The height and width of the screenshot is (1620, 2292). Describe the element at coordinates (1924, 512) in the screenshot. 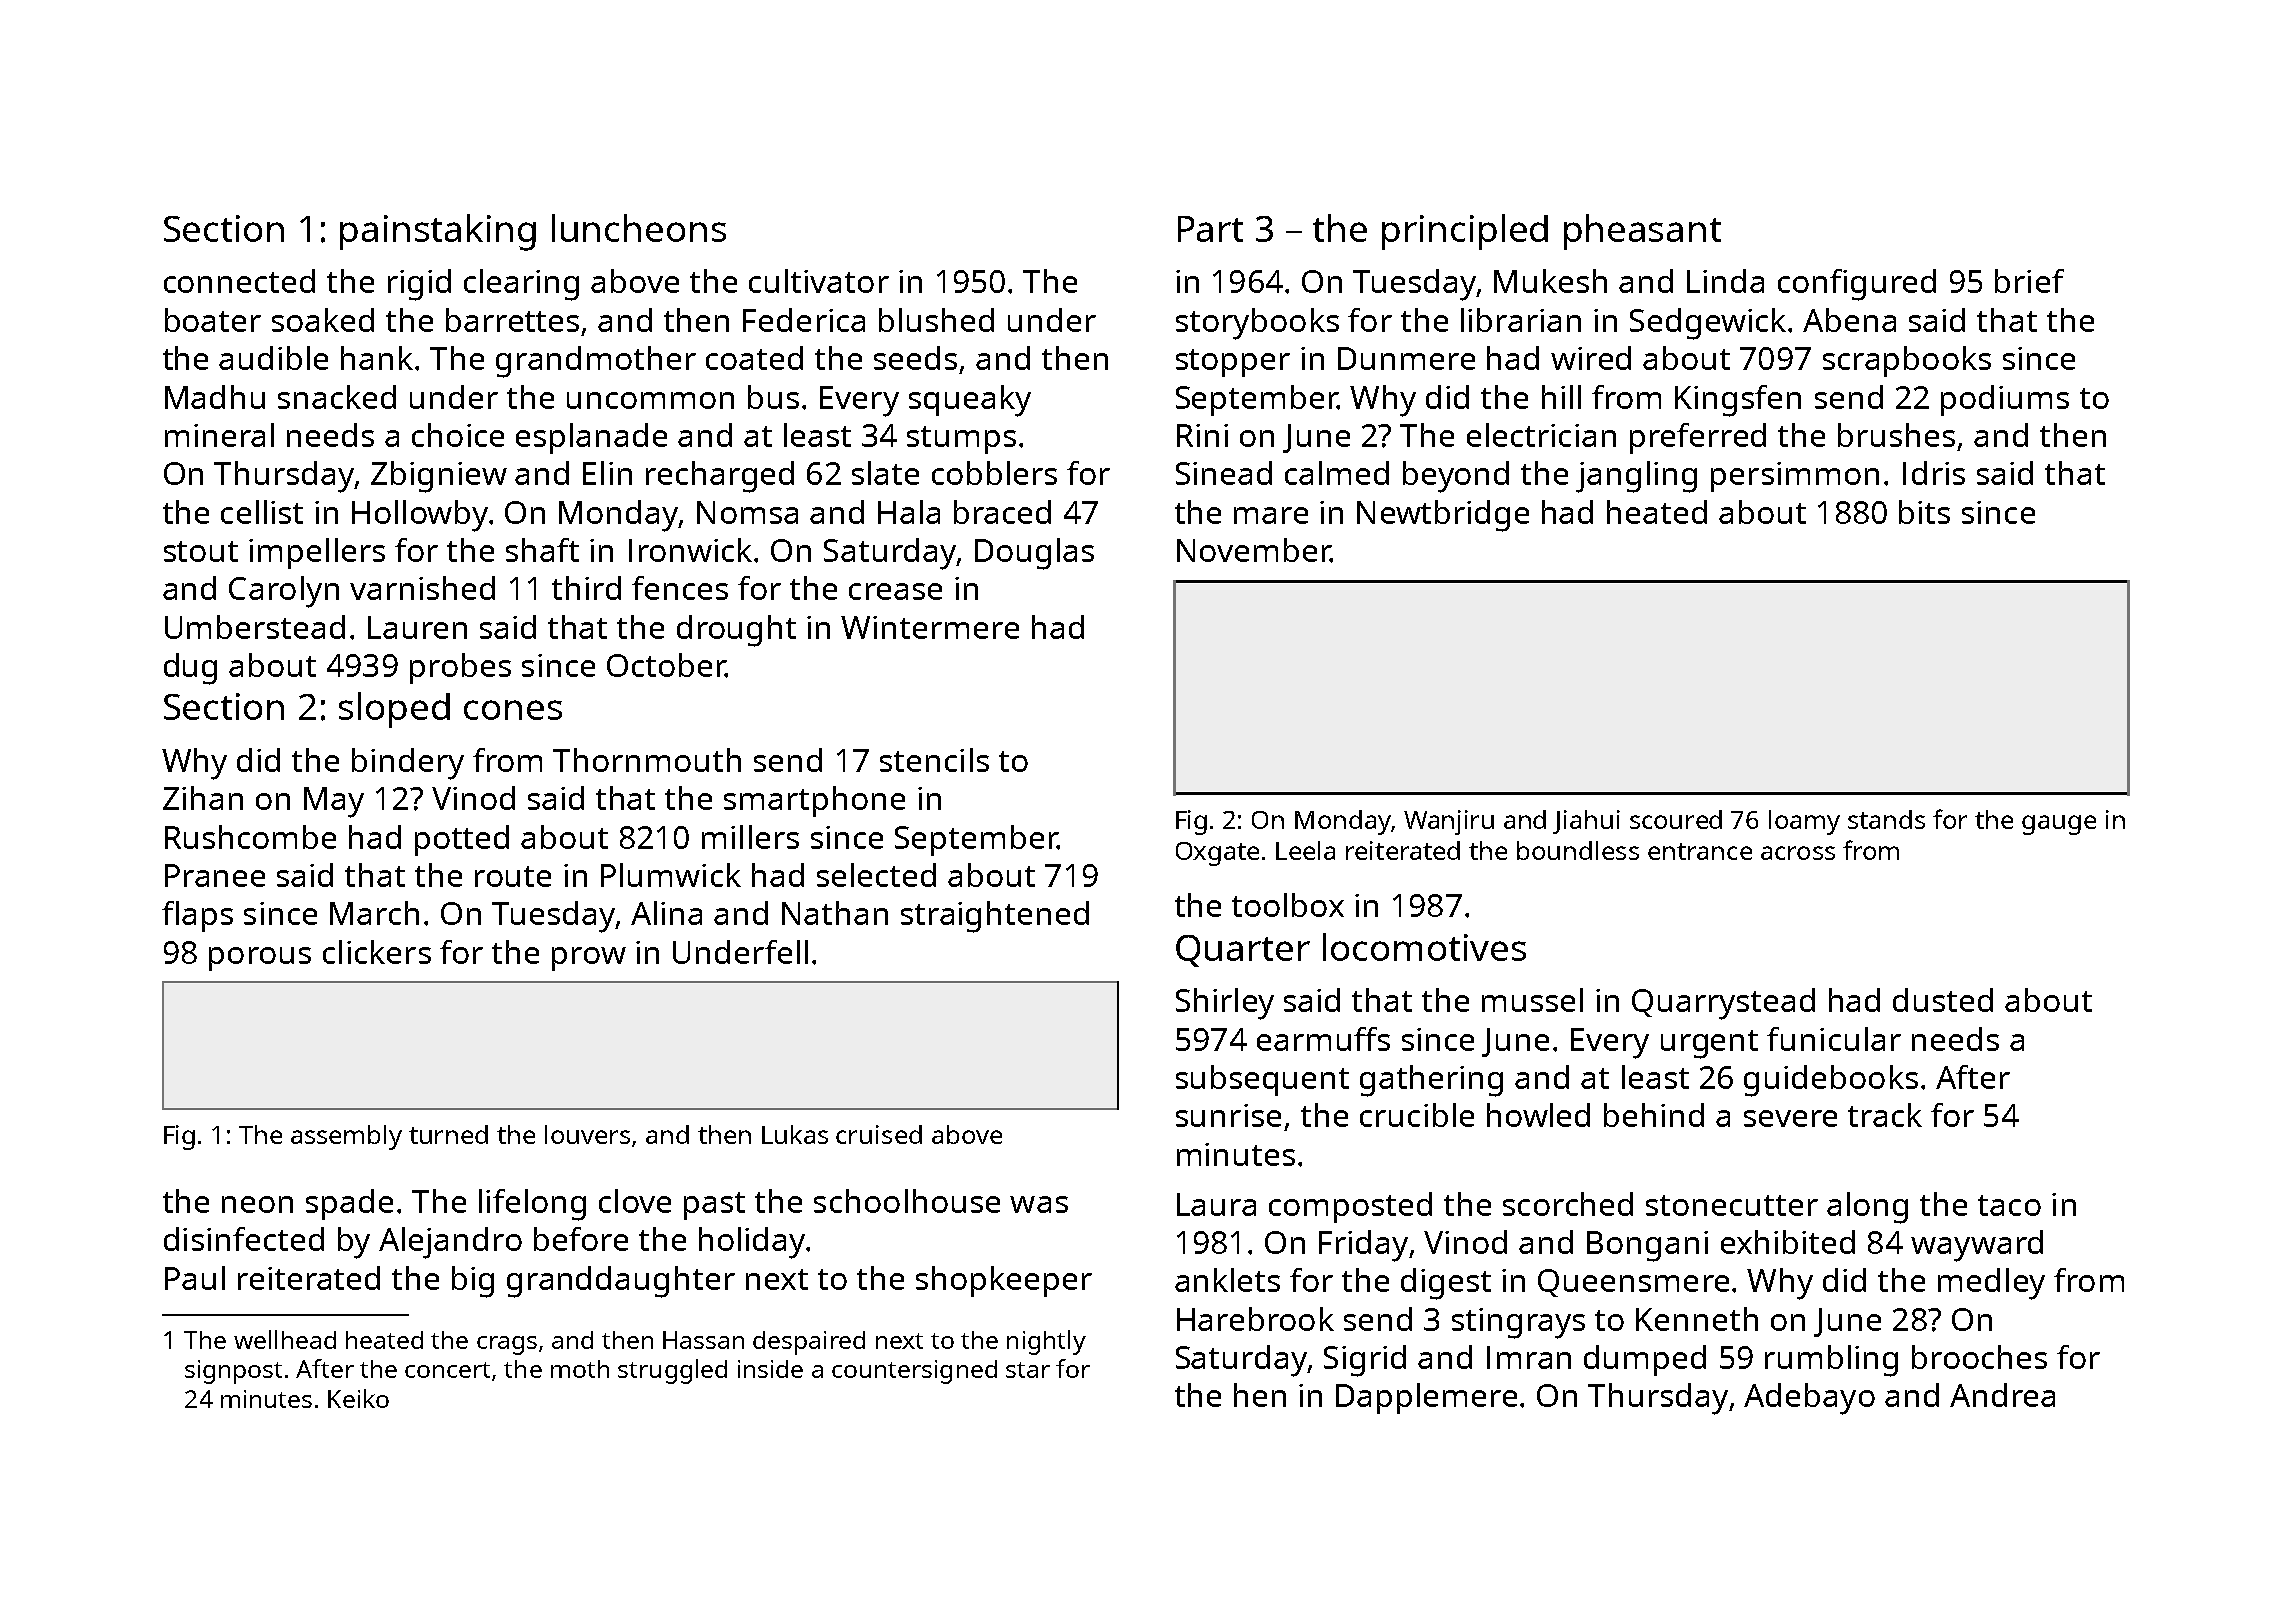

I see `bits` at that location.
